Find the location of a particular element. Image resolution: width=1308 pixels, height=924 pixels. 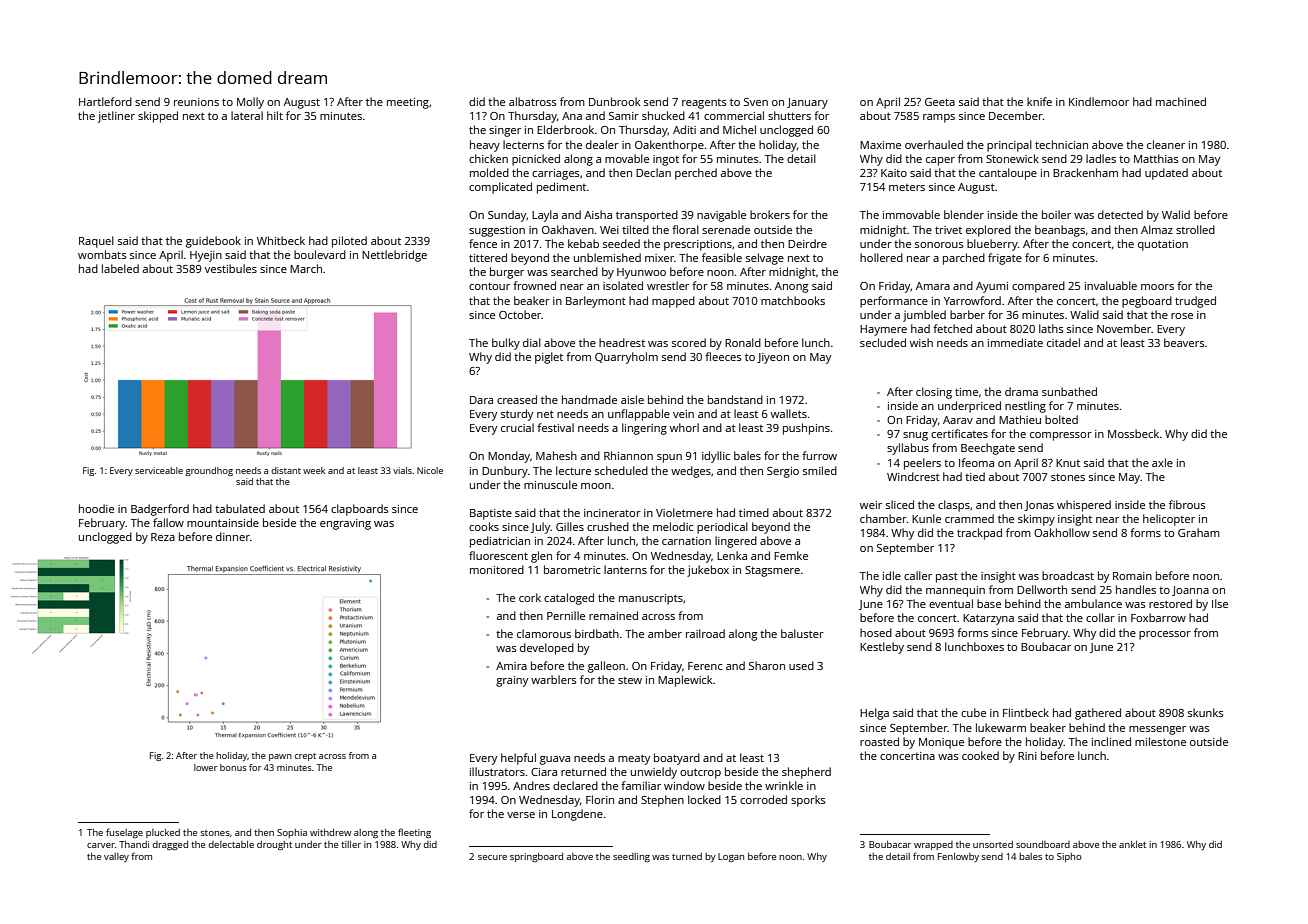

knife is located at coordinates (1039, 101).
